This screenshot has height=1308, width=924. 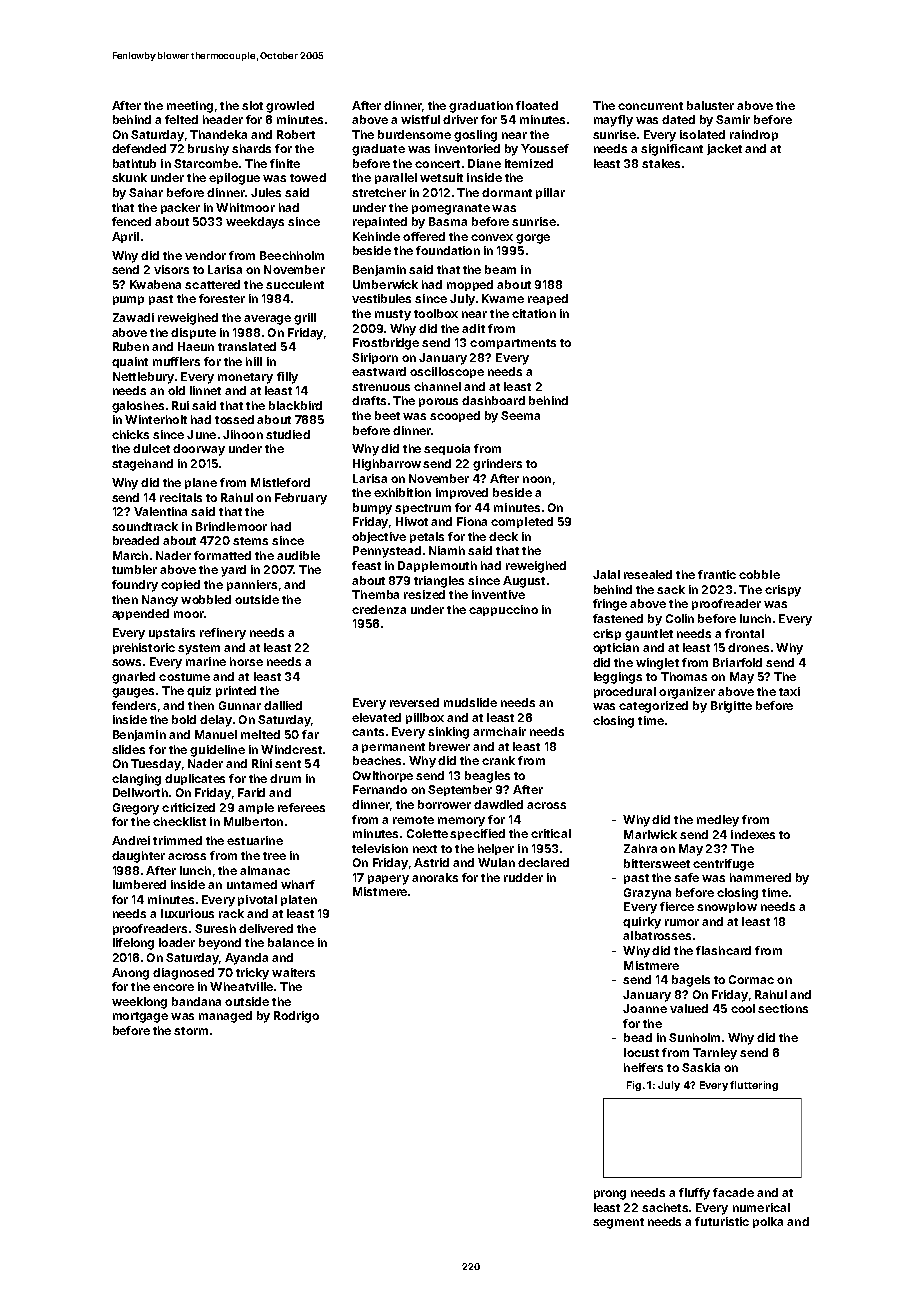 I want to click on drum, so click(x=285, y=778).
